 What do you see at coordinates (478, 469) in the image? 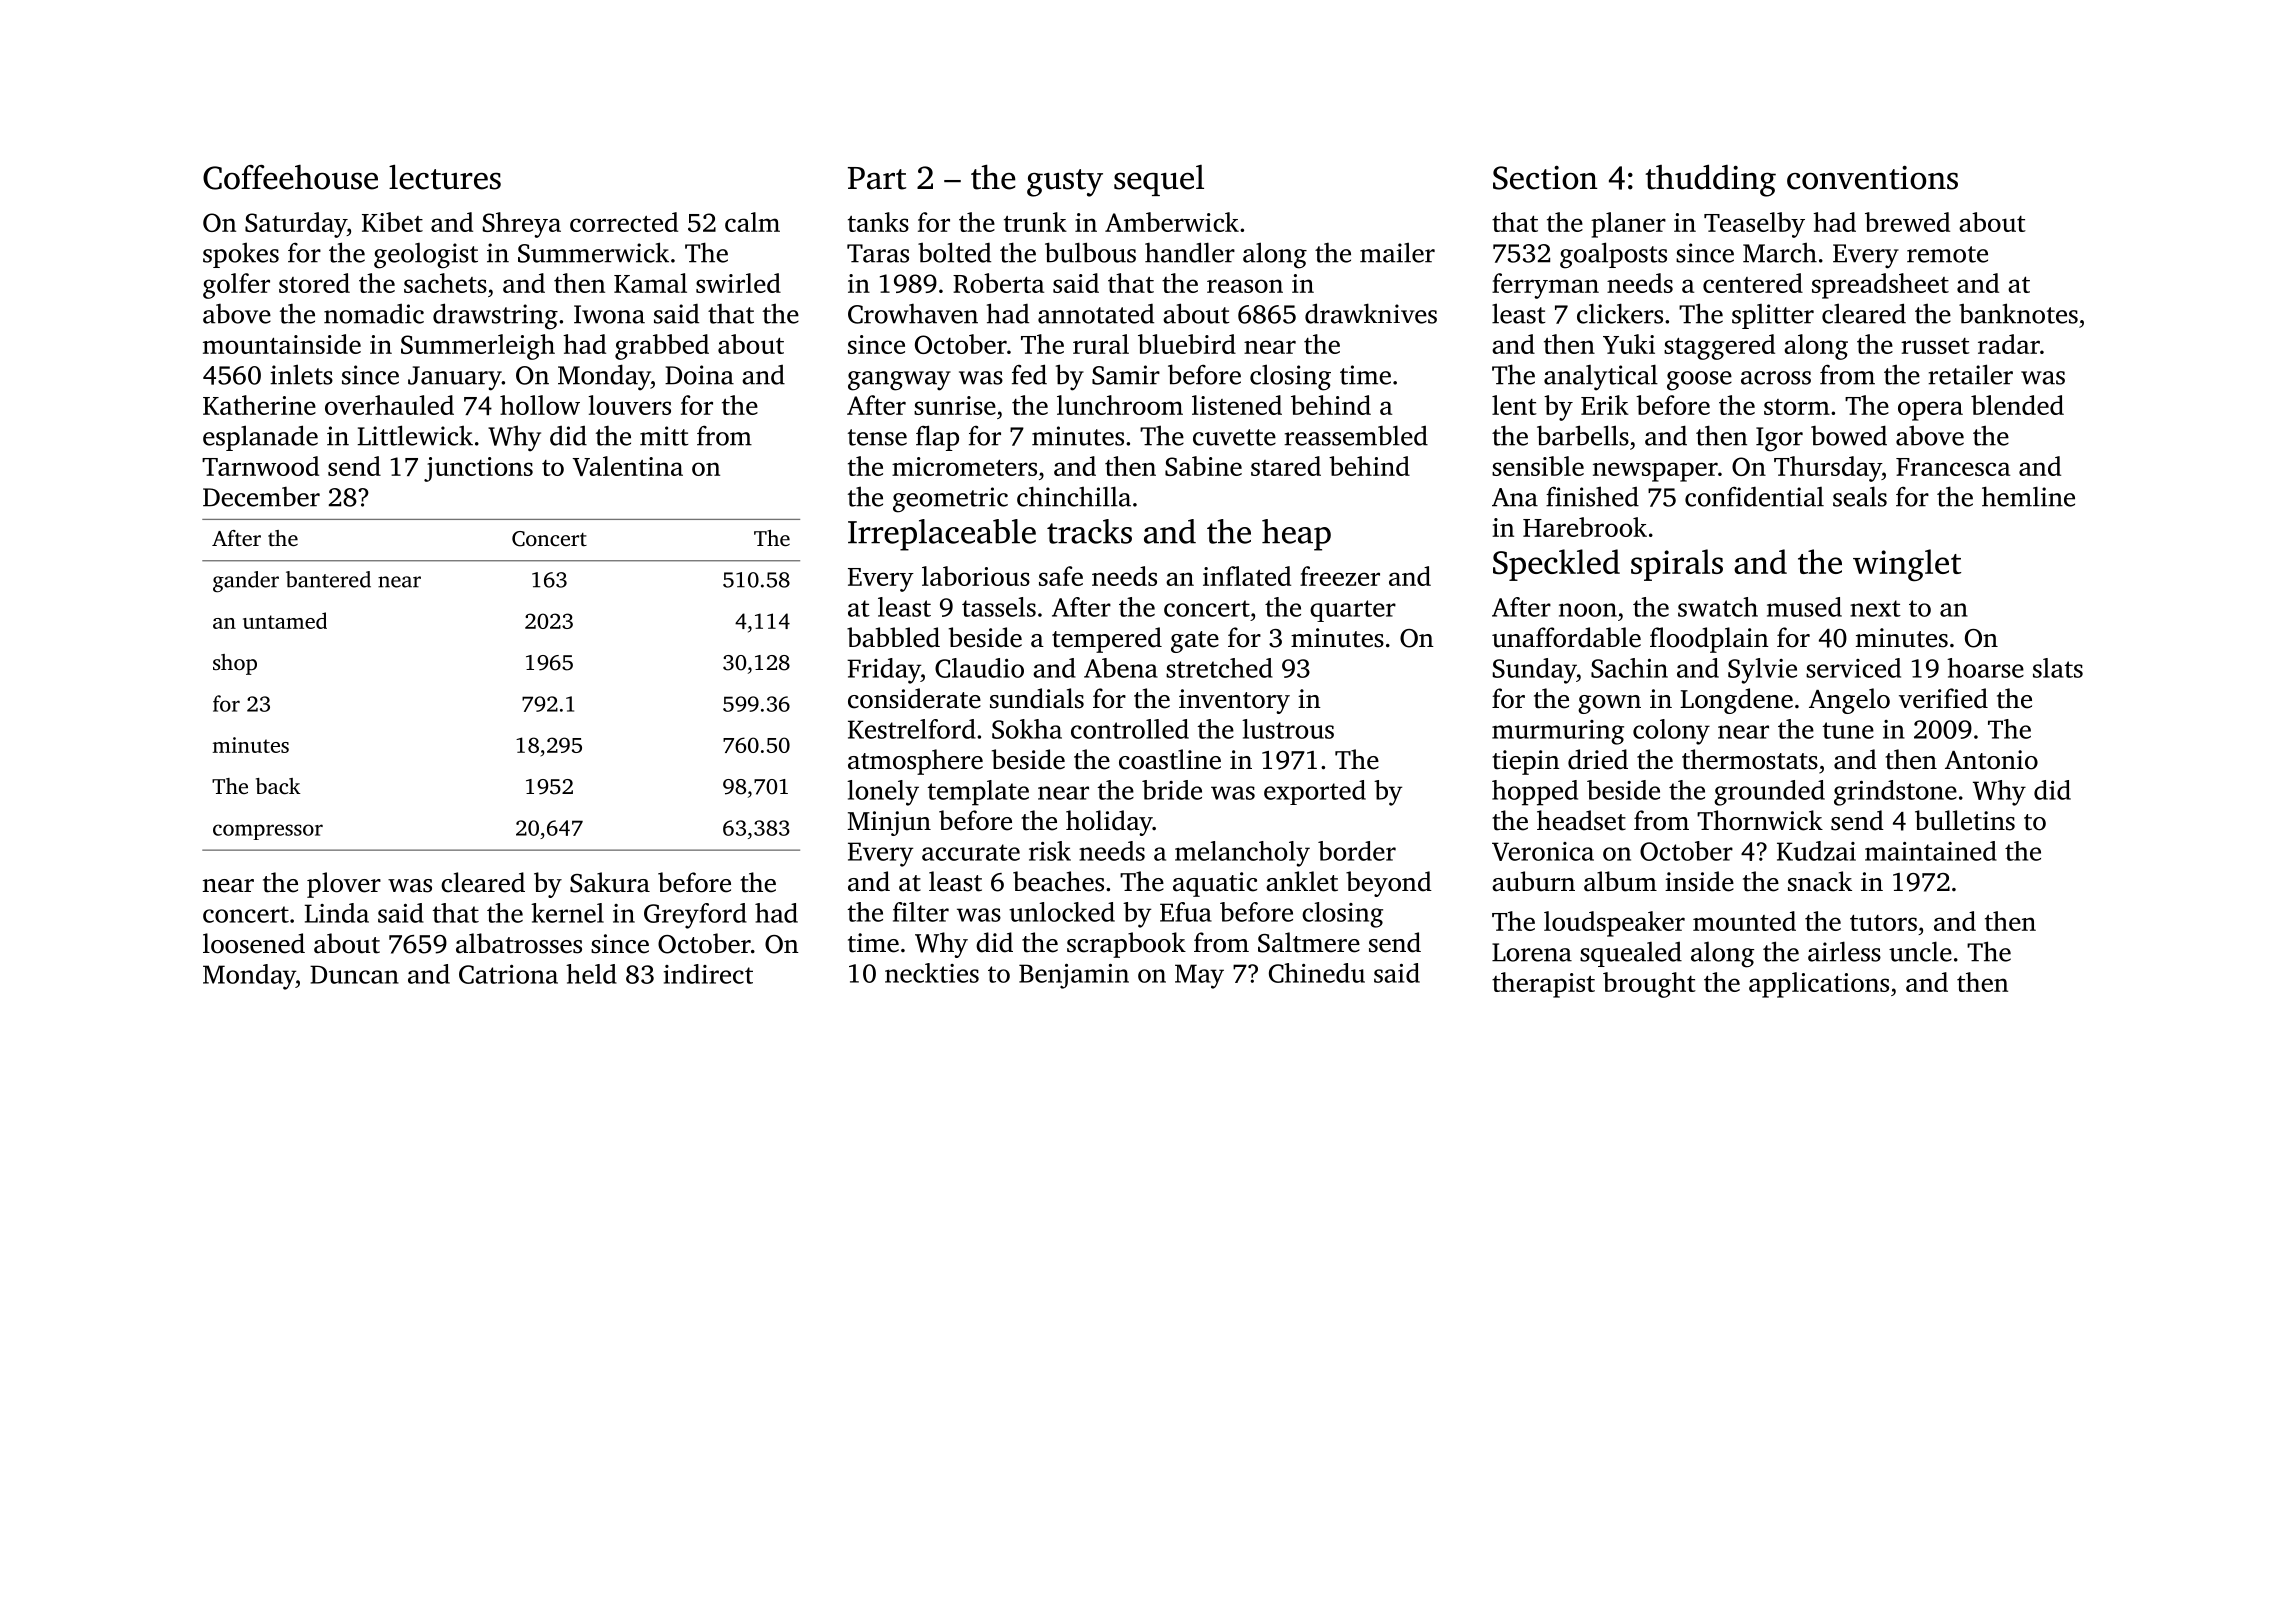
I see `junctions` at bounding box center [478, 469].
